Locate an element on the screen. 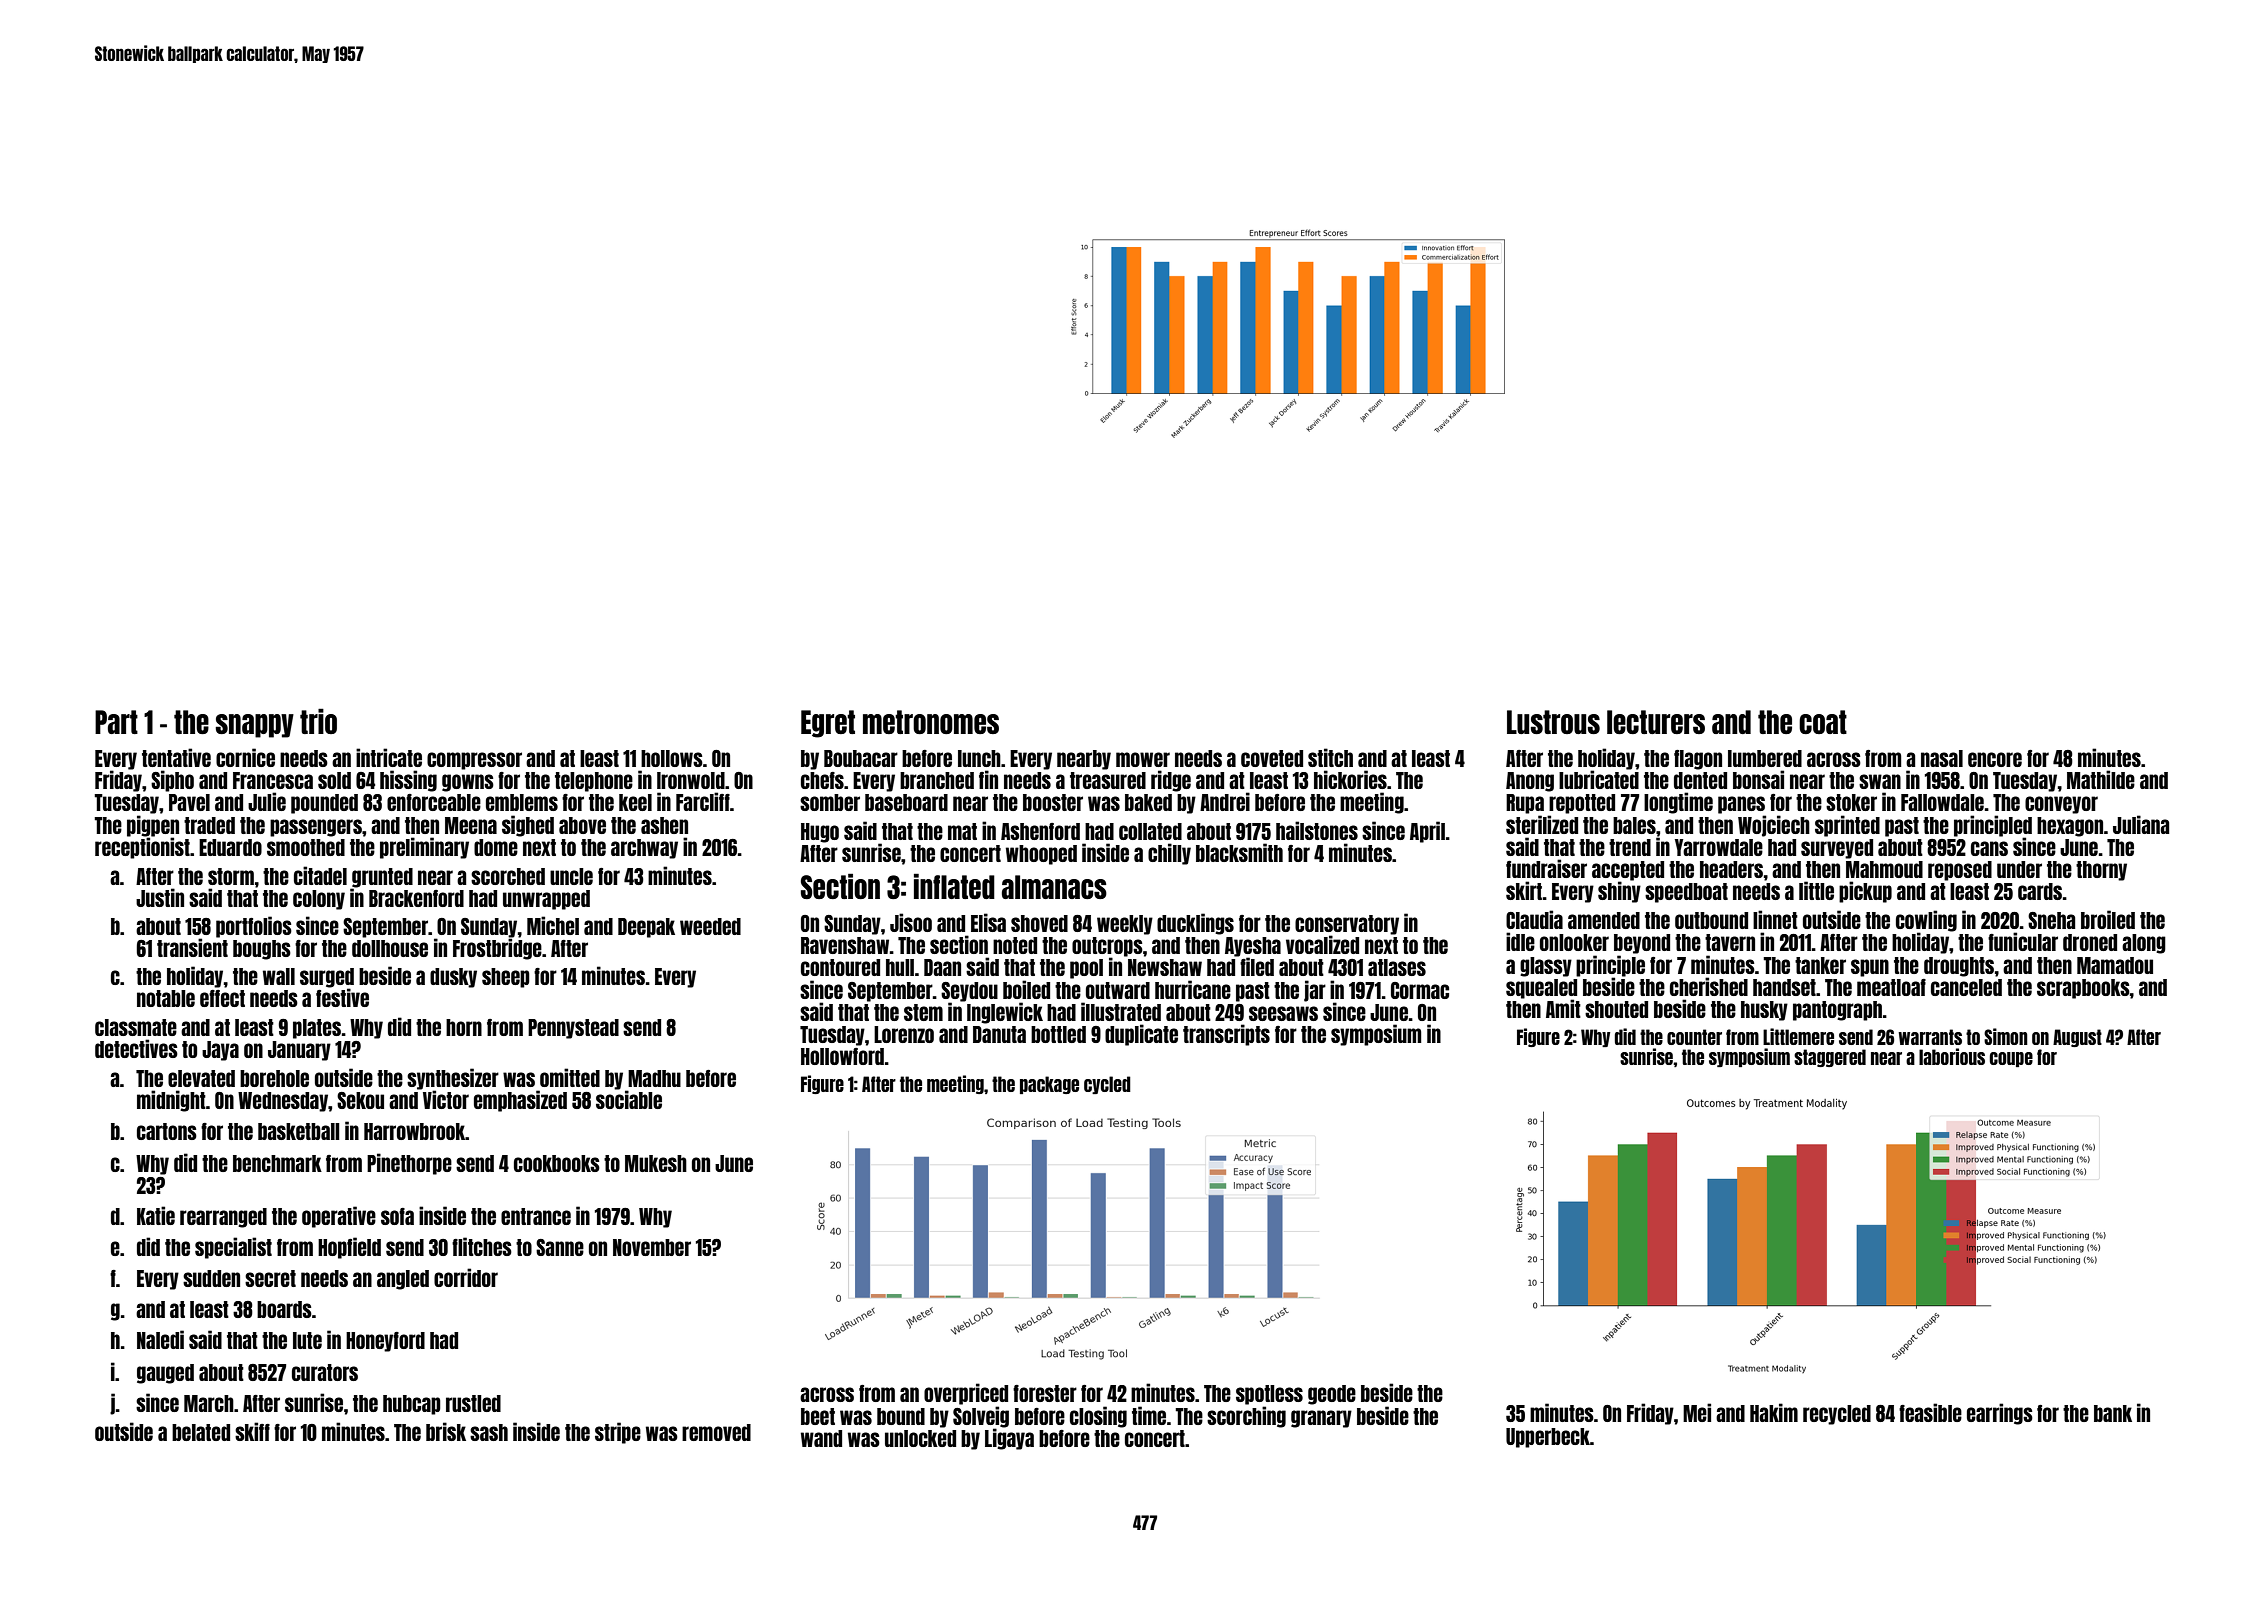 Image resolution: width=2266 pixels, height=1602 pixels. skiff is located at coordinates (252, 1431).
